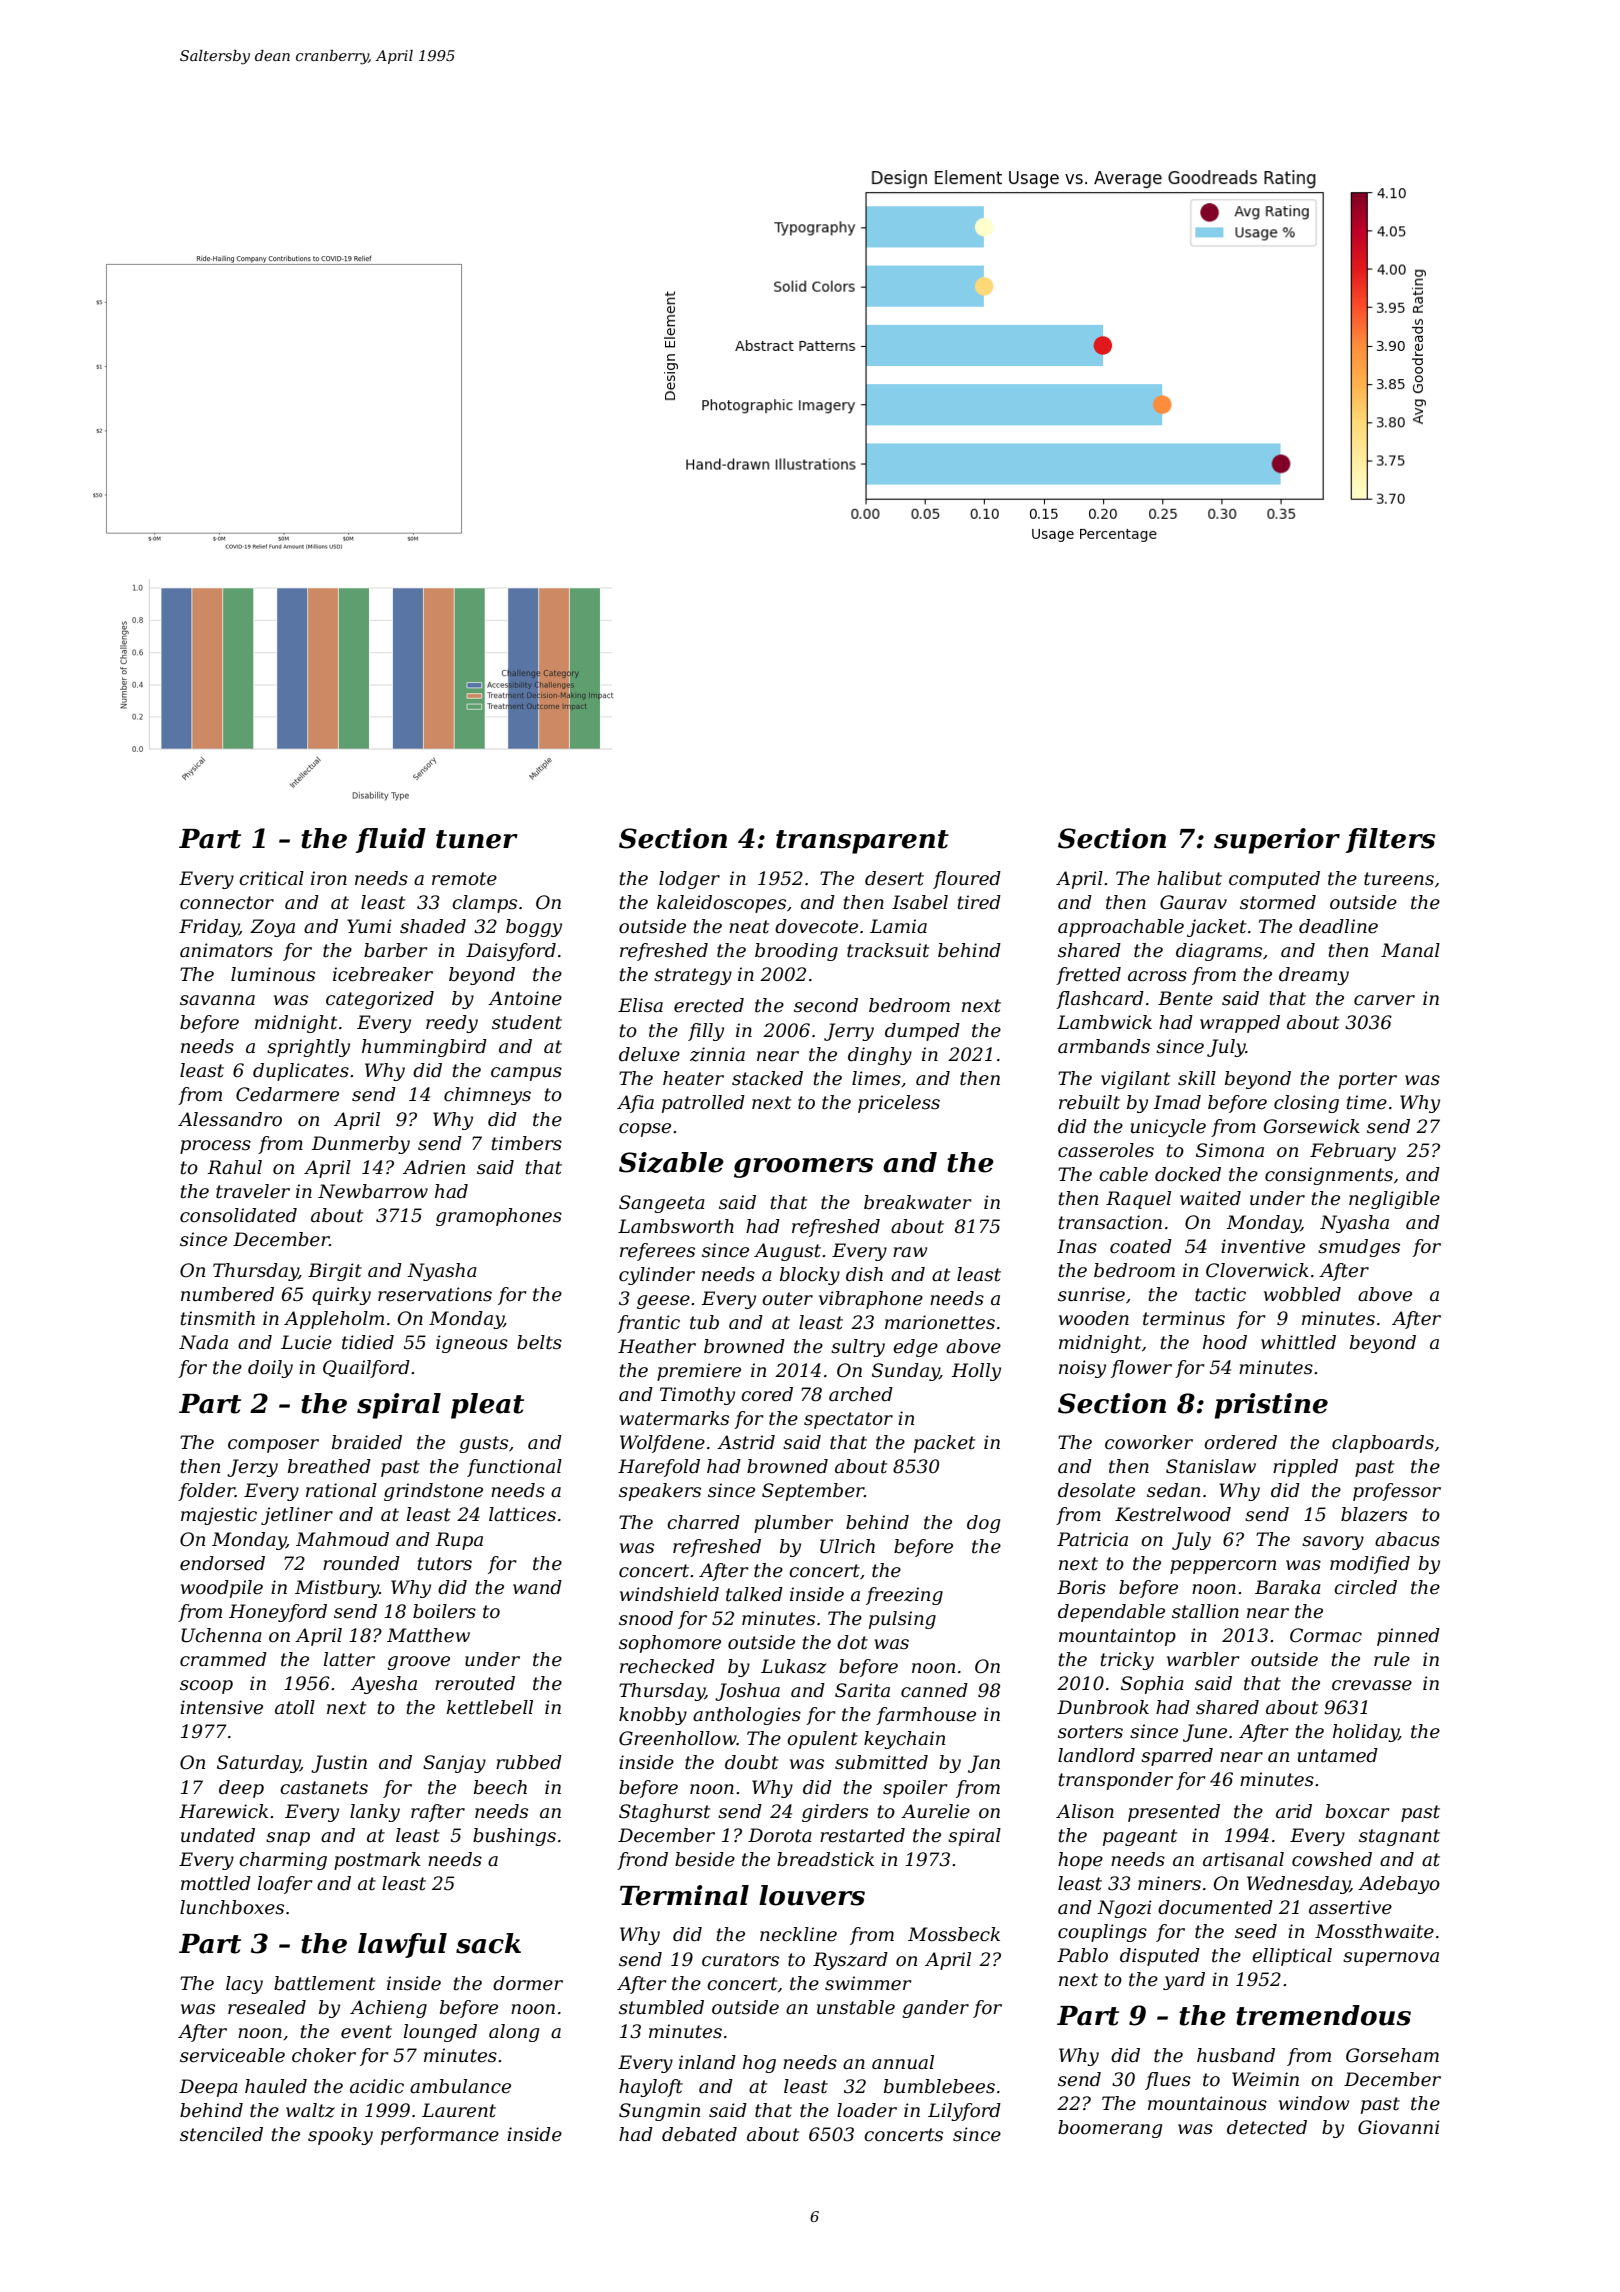 The image size is (1620, 2292). What do you see at coordinates (862, 1690) in the image?
I see `Sarita` at bounding box center [862, 1690].
